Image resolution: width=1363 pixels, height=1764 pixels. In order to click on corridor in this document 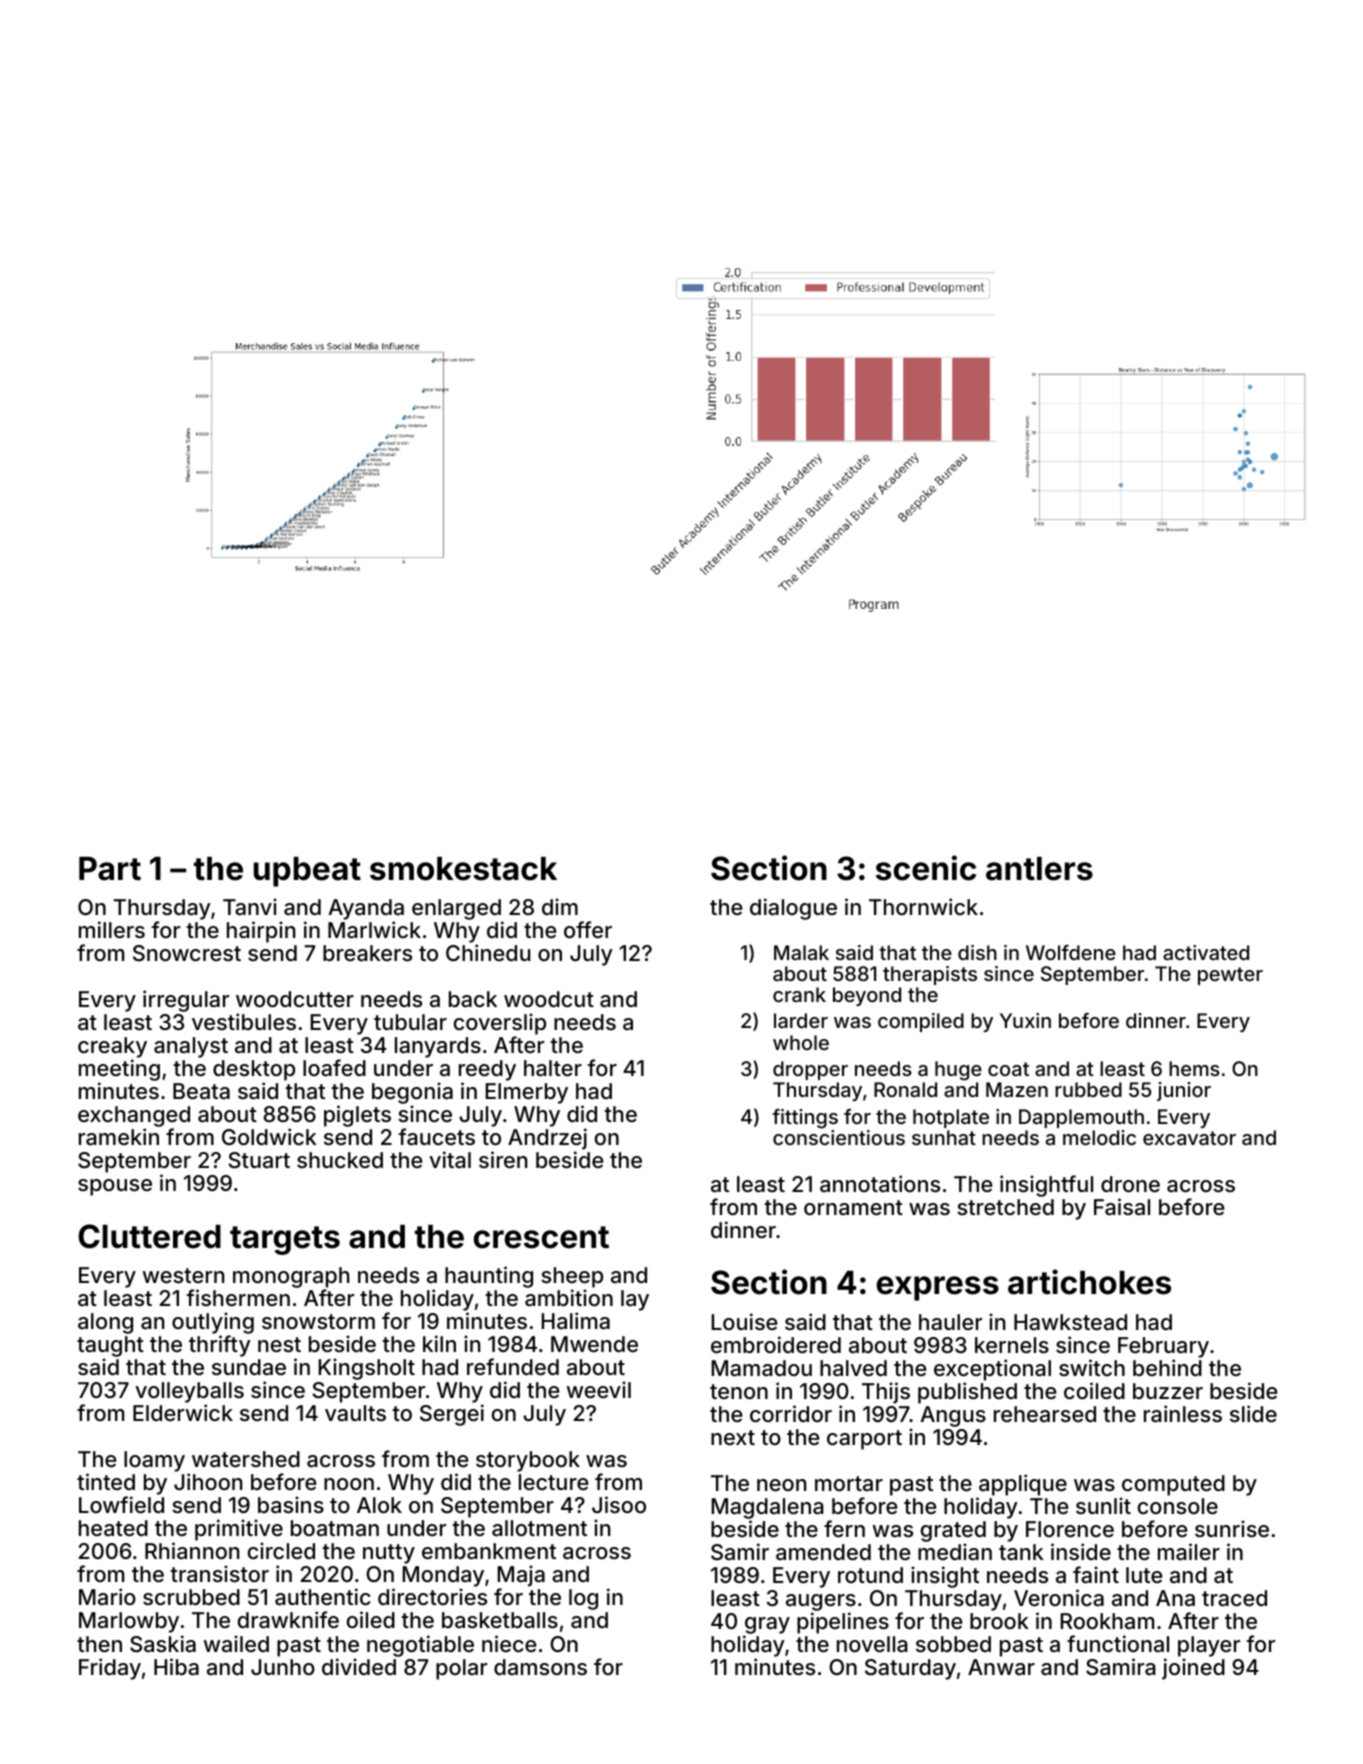, I will do `click(791, 1413)`.
